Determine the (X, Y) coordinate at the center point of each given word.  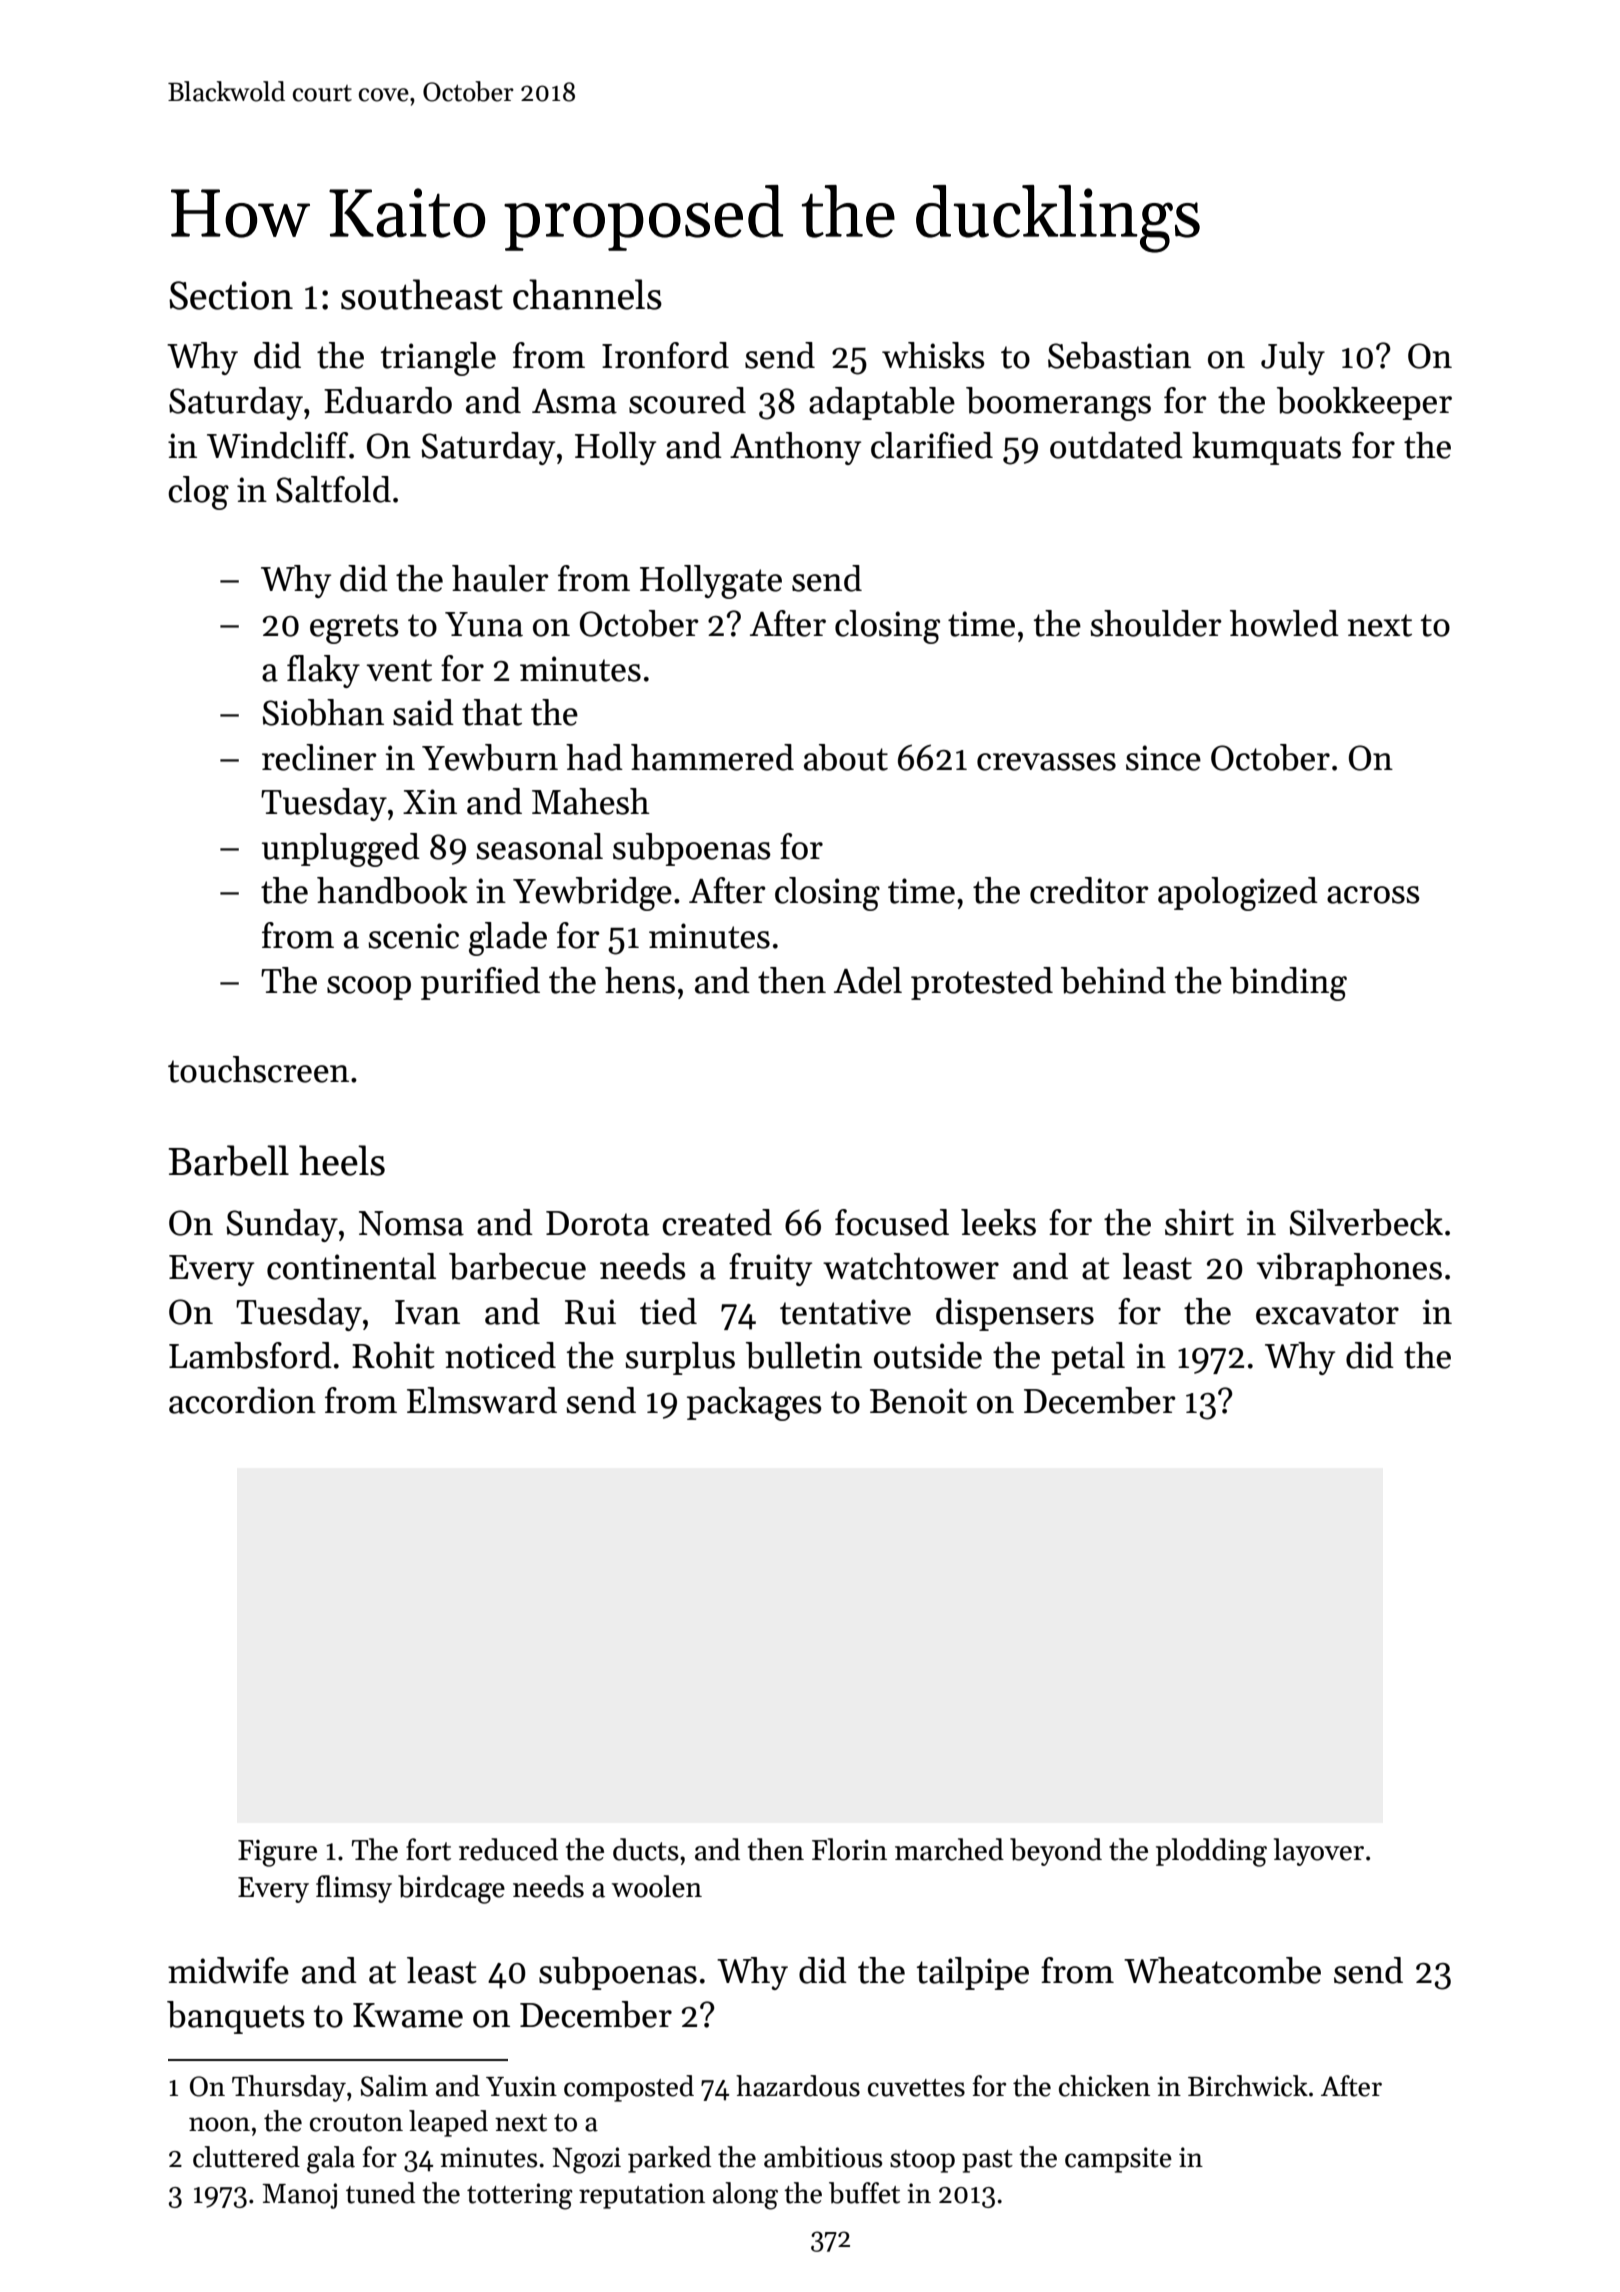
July (1293, 358)
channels (587, 294)
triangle (438, 359)
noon (219, 2124)
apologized (1238, 894)
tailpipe (973, 1973)
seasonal (539, 846)
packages (754, 1404)
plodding (1211, 1852)
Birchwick (1248, 2086)
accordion (242, 1400)
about (846, 757)
